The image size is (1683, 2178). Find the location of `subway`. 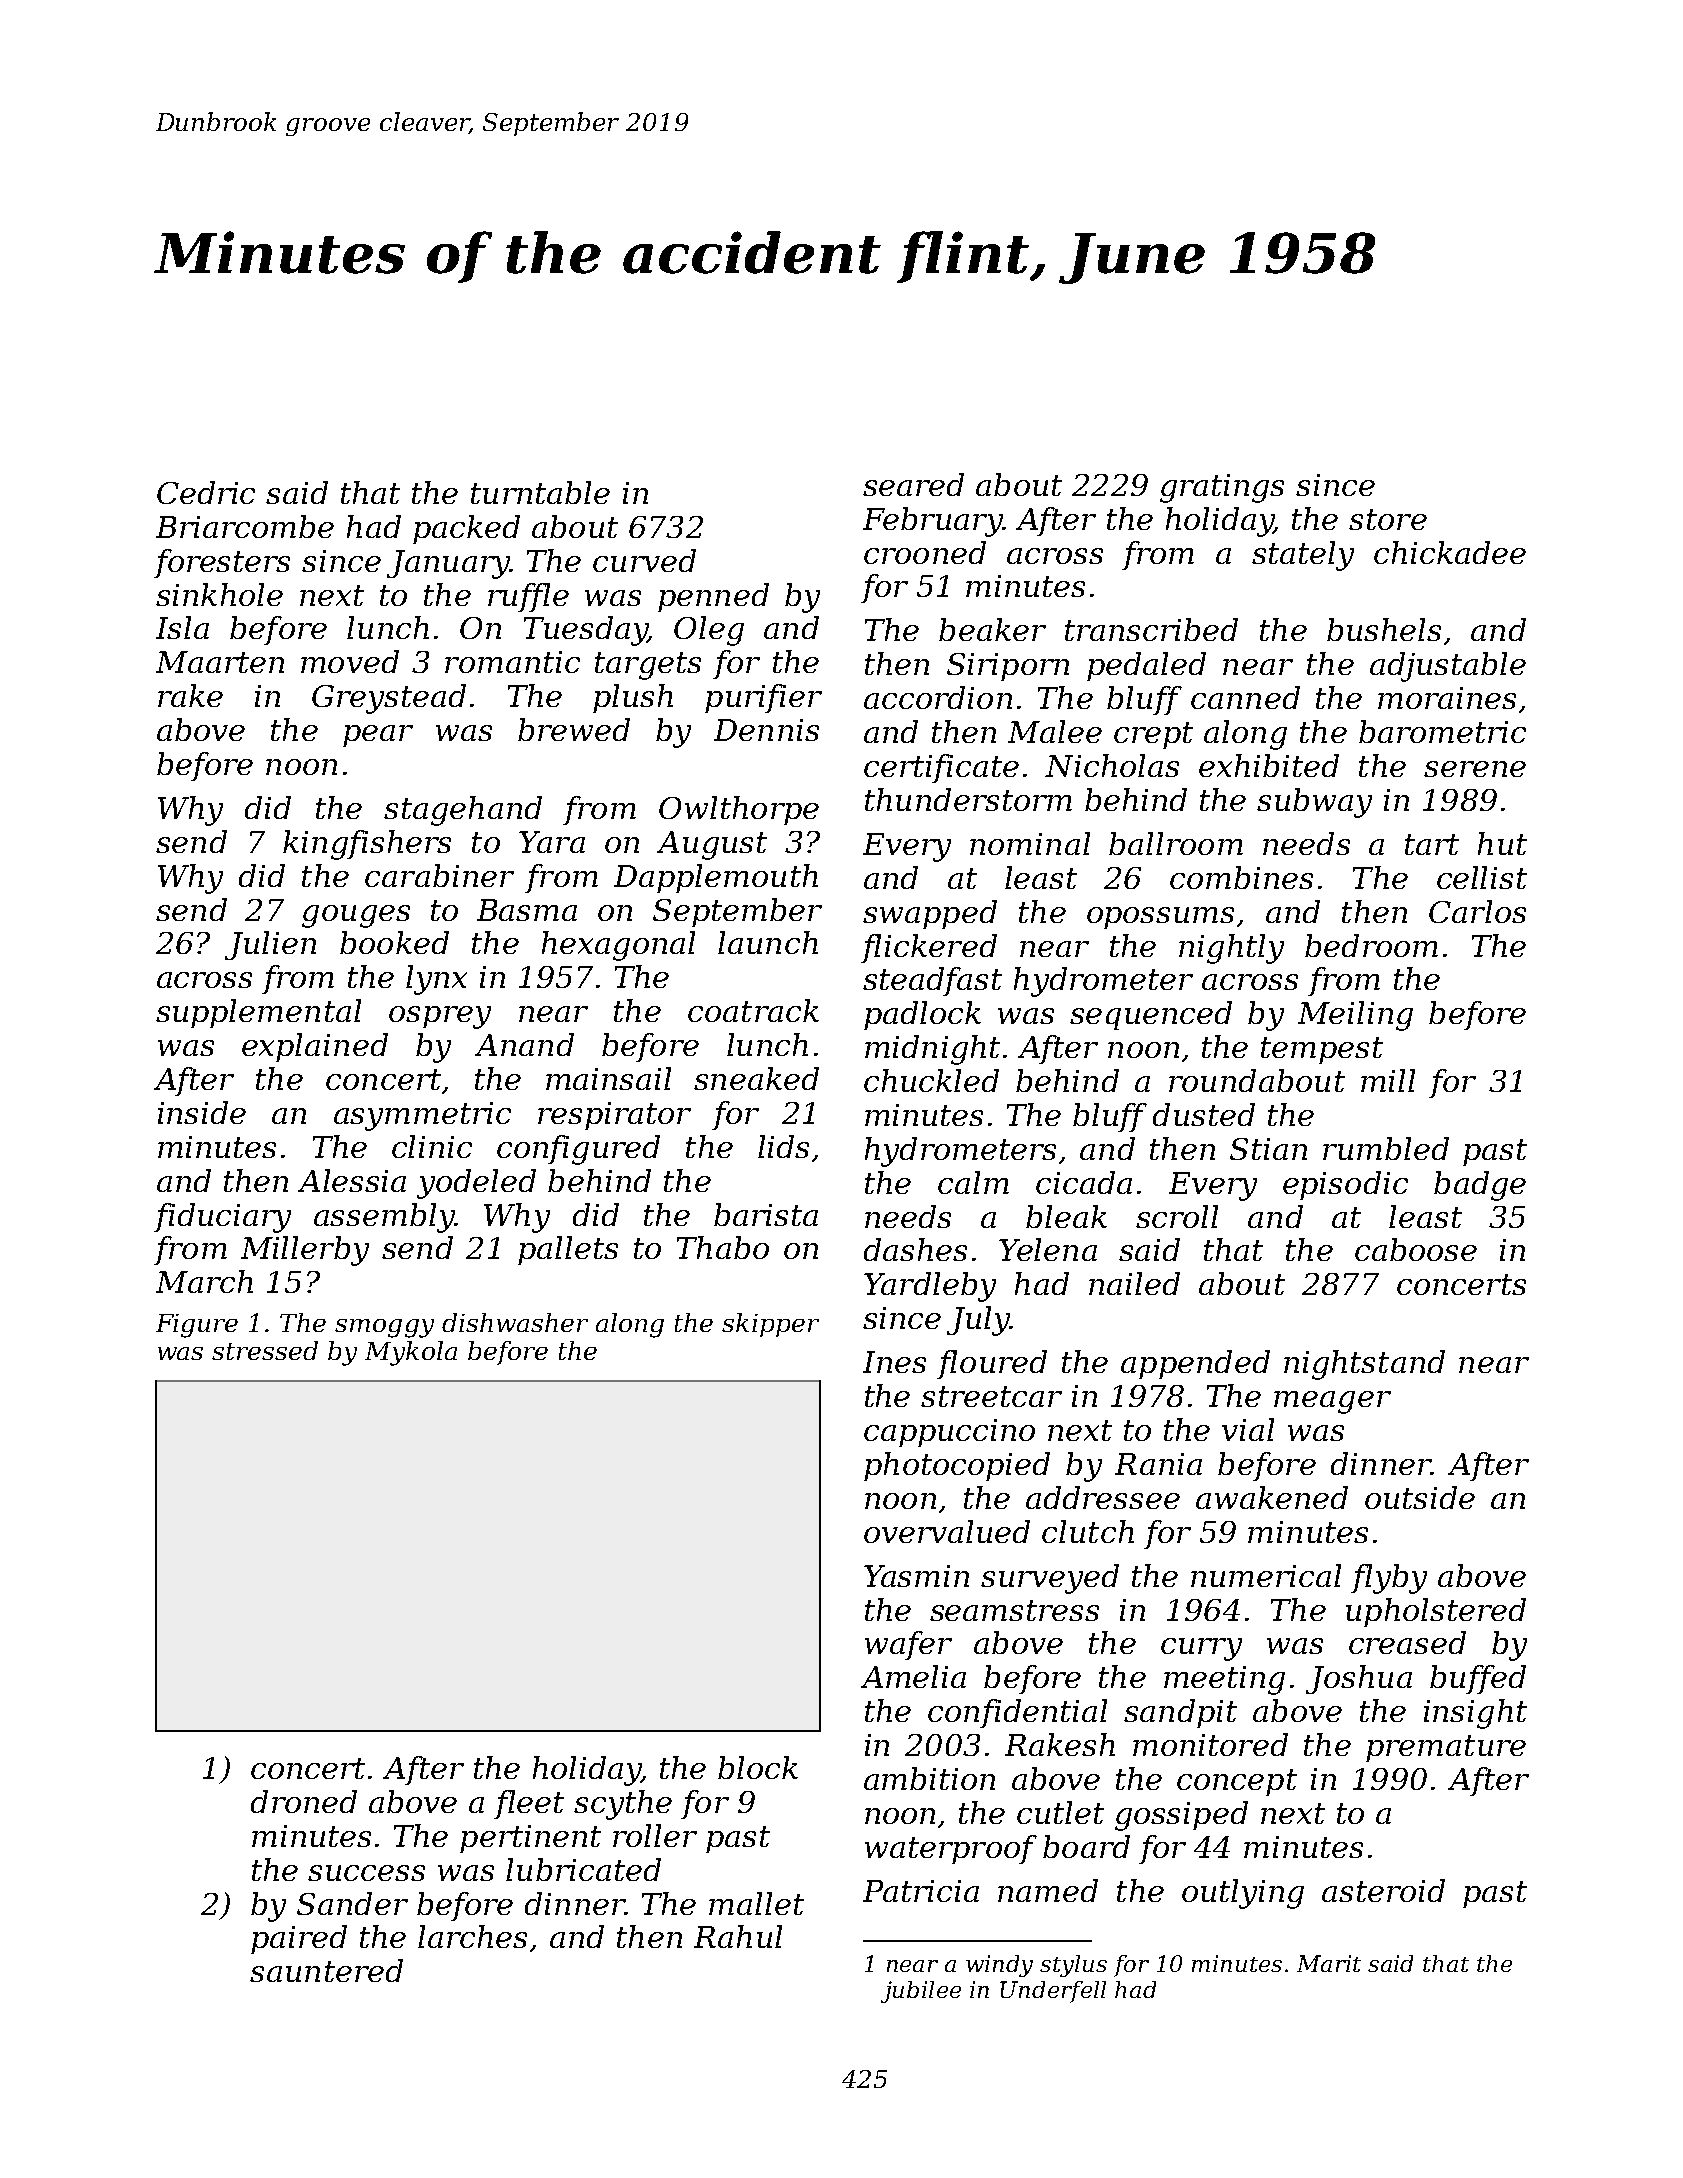

subway is located at coordinates (1314, 803).
